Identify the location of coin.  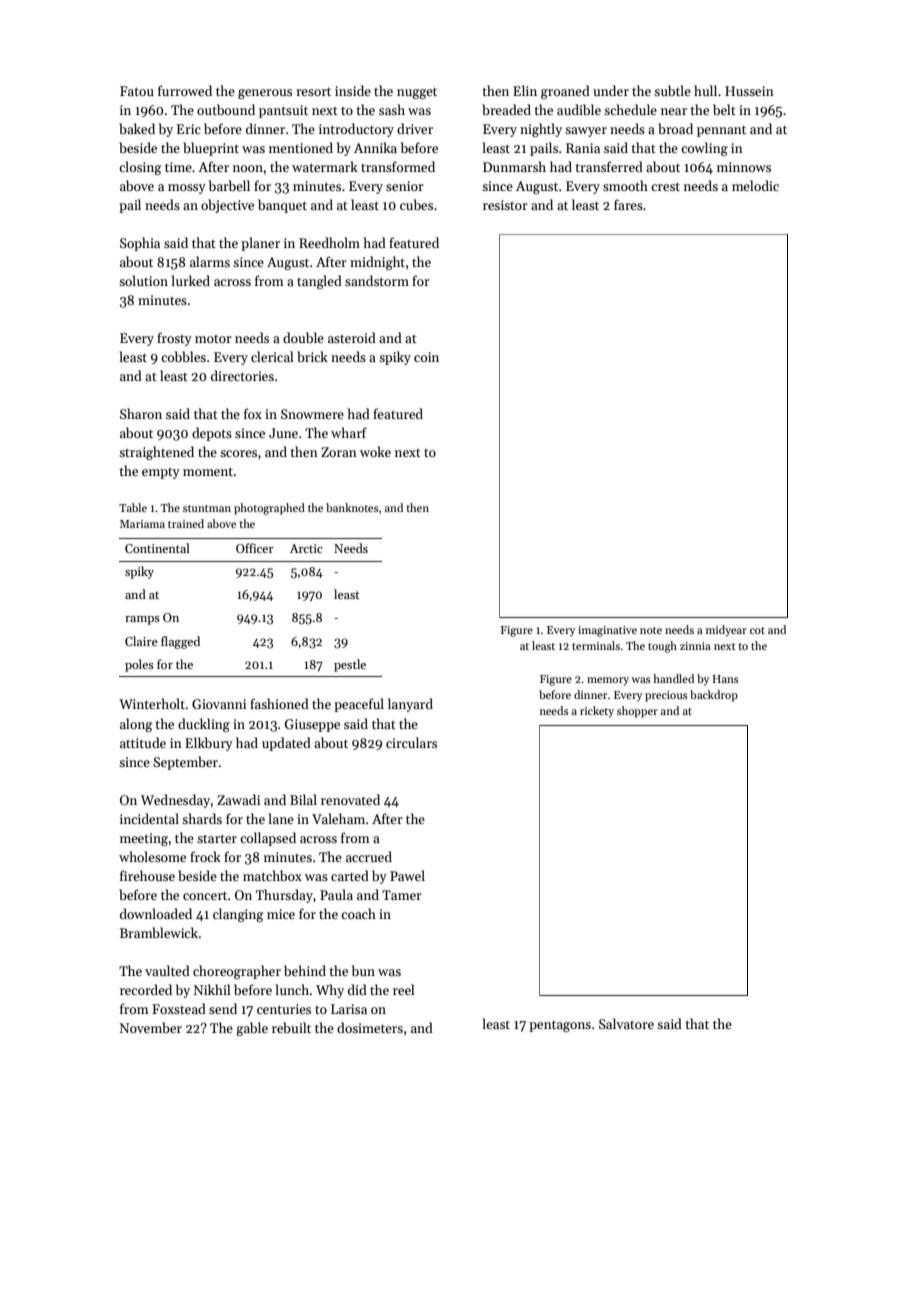
(426, 357).
